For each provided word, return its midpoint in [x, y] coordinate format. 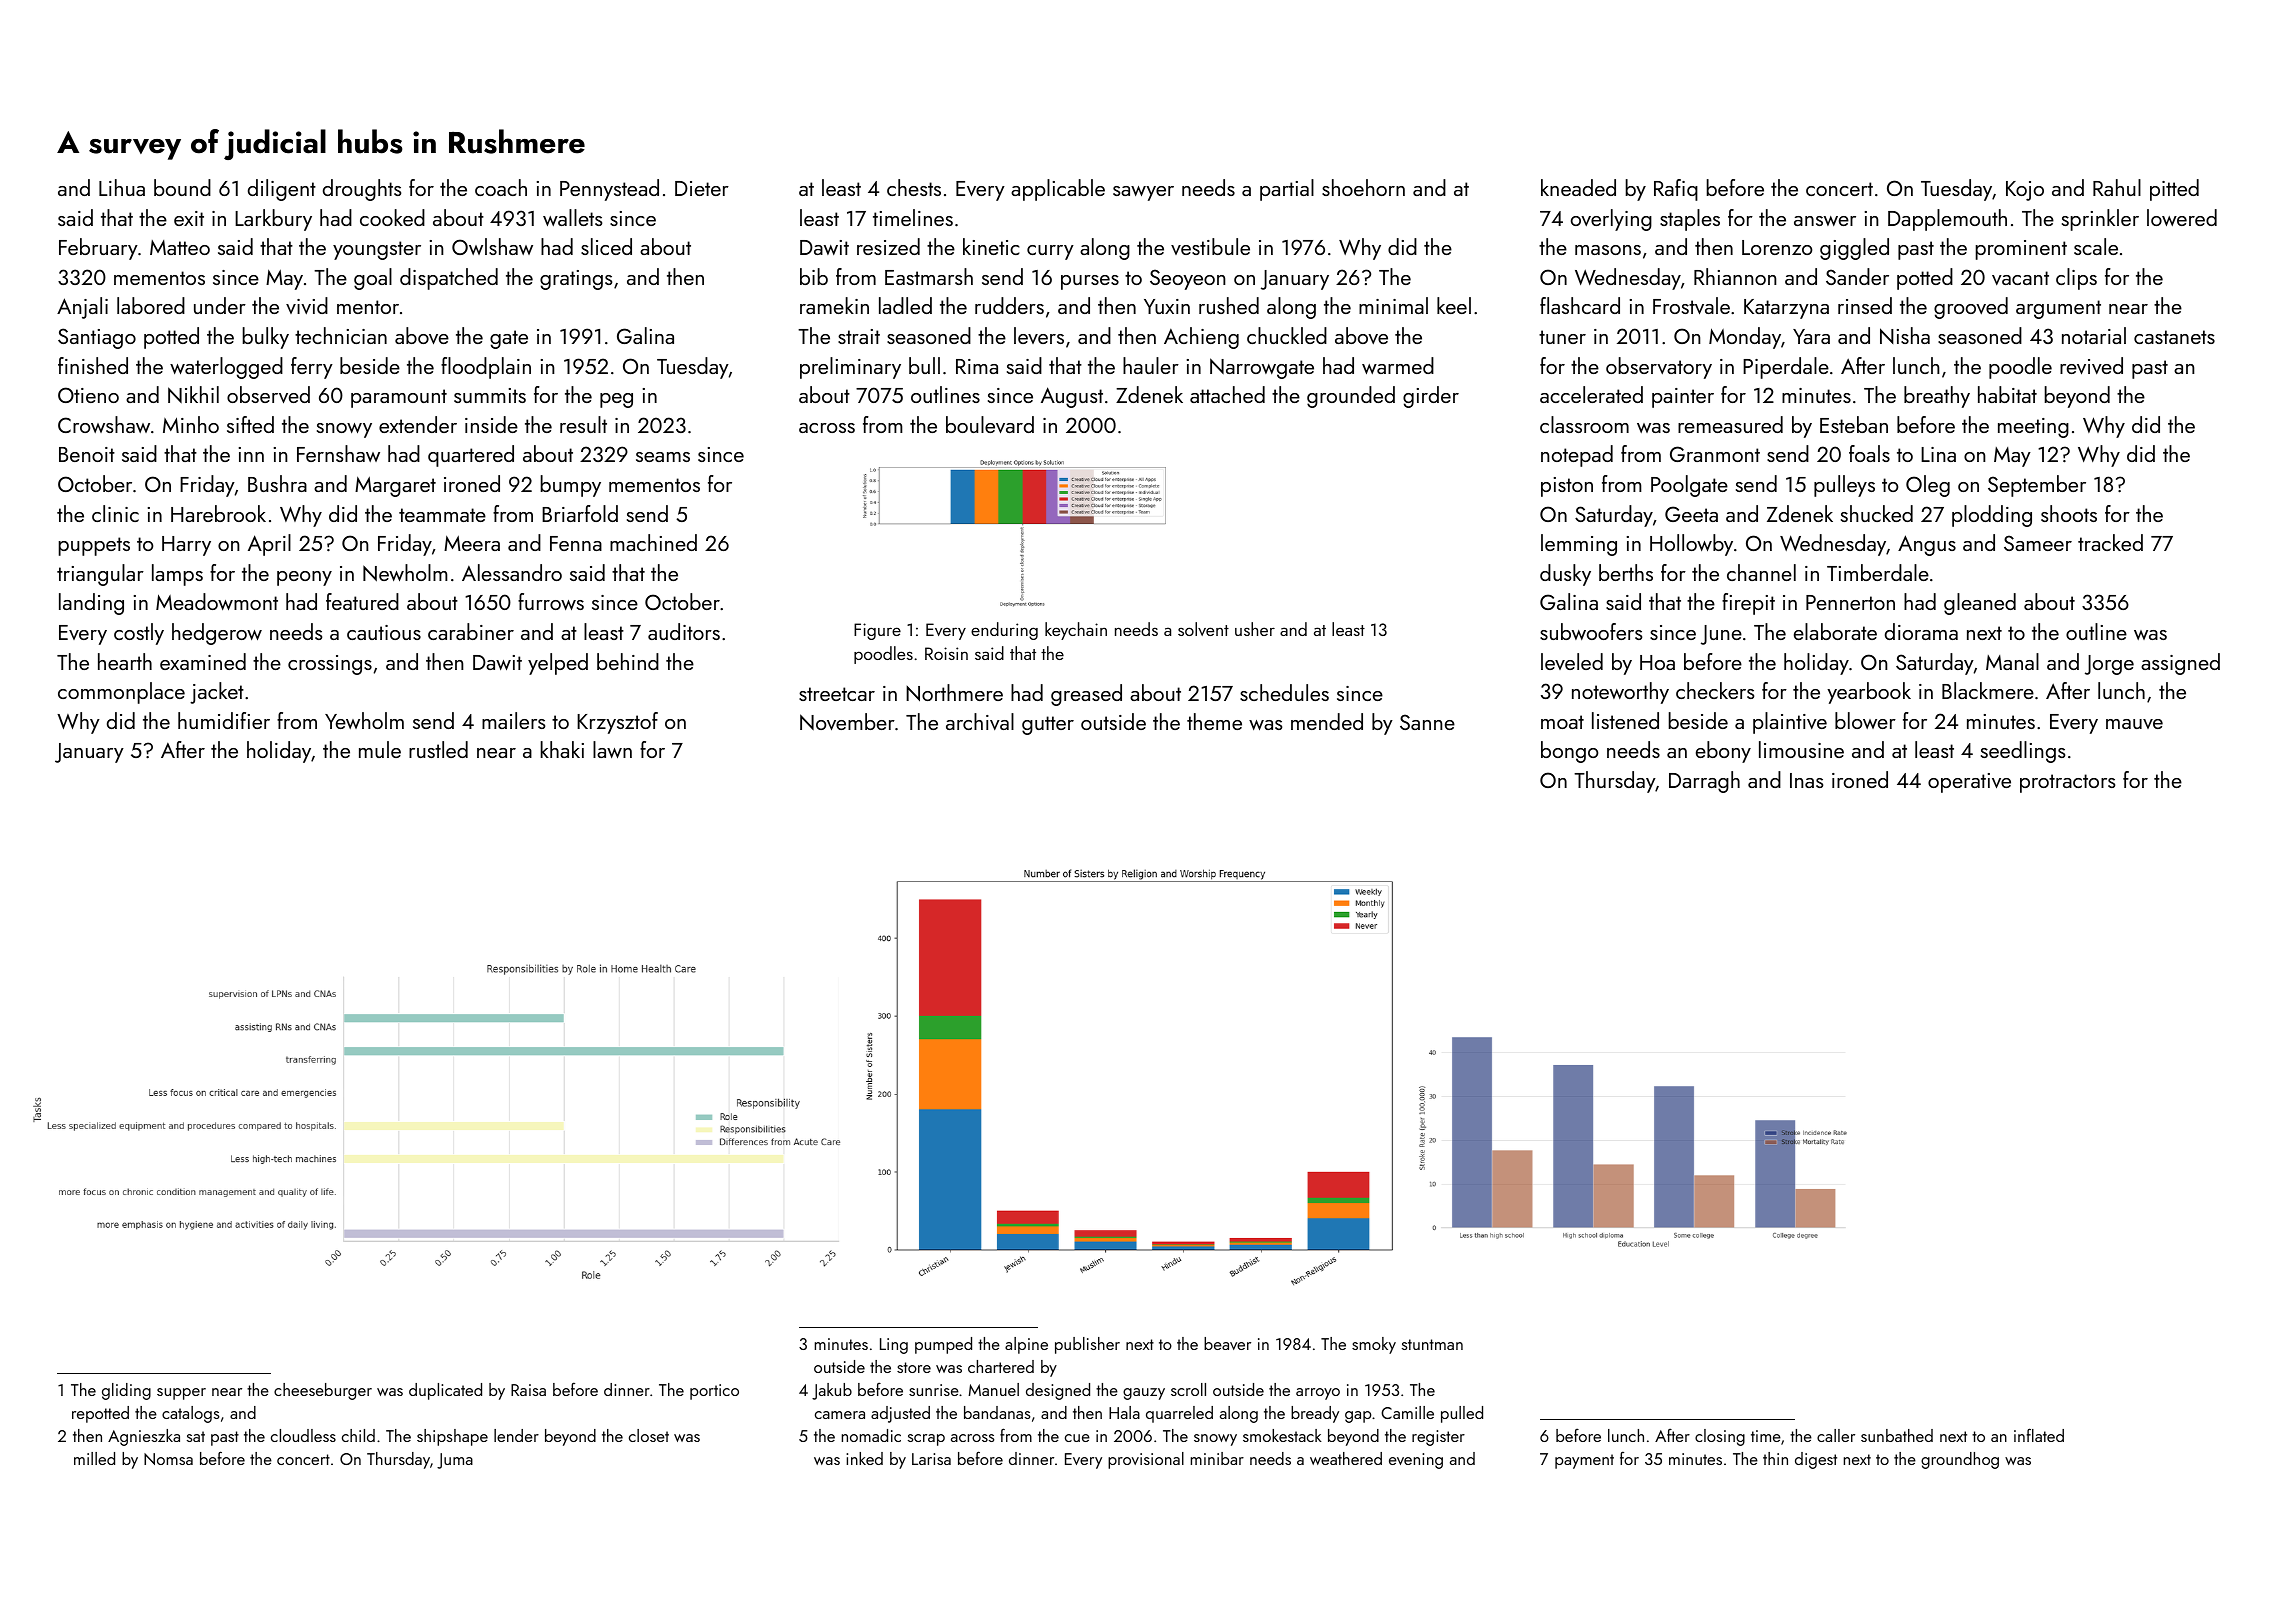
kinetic [991, 246]
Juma [455, 1461]
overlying [1611, 220]
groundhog [1960, 1460]
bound [182, 187]
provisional [1146, 1460]
